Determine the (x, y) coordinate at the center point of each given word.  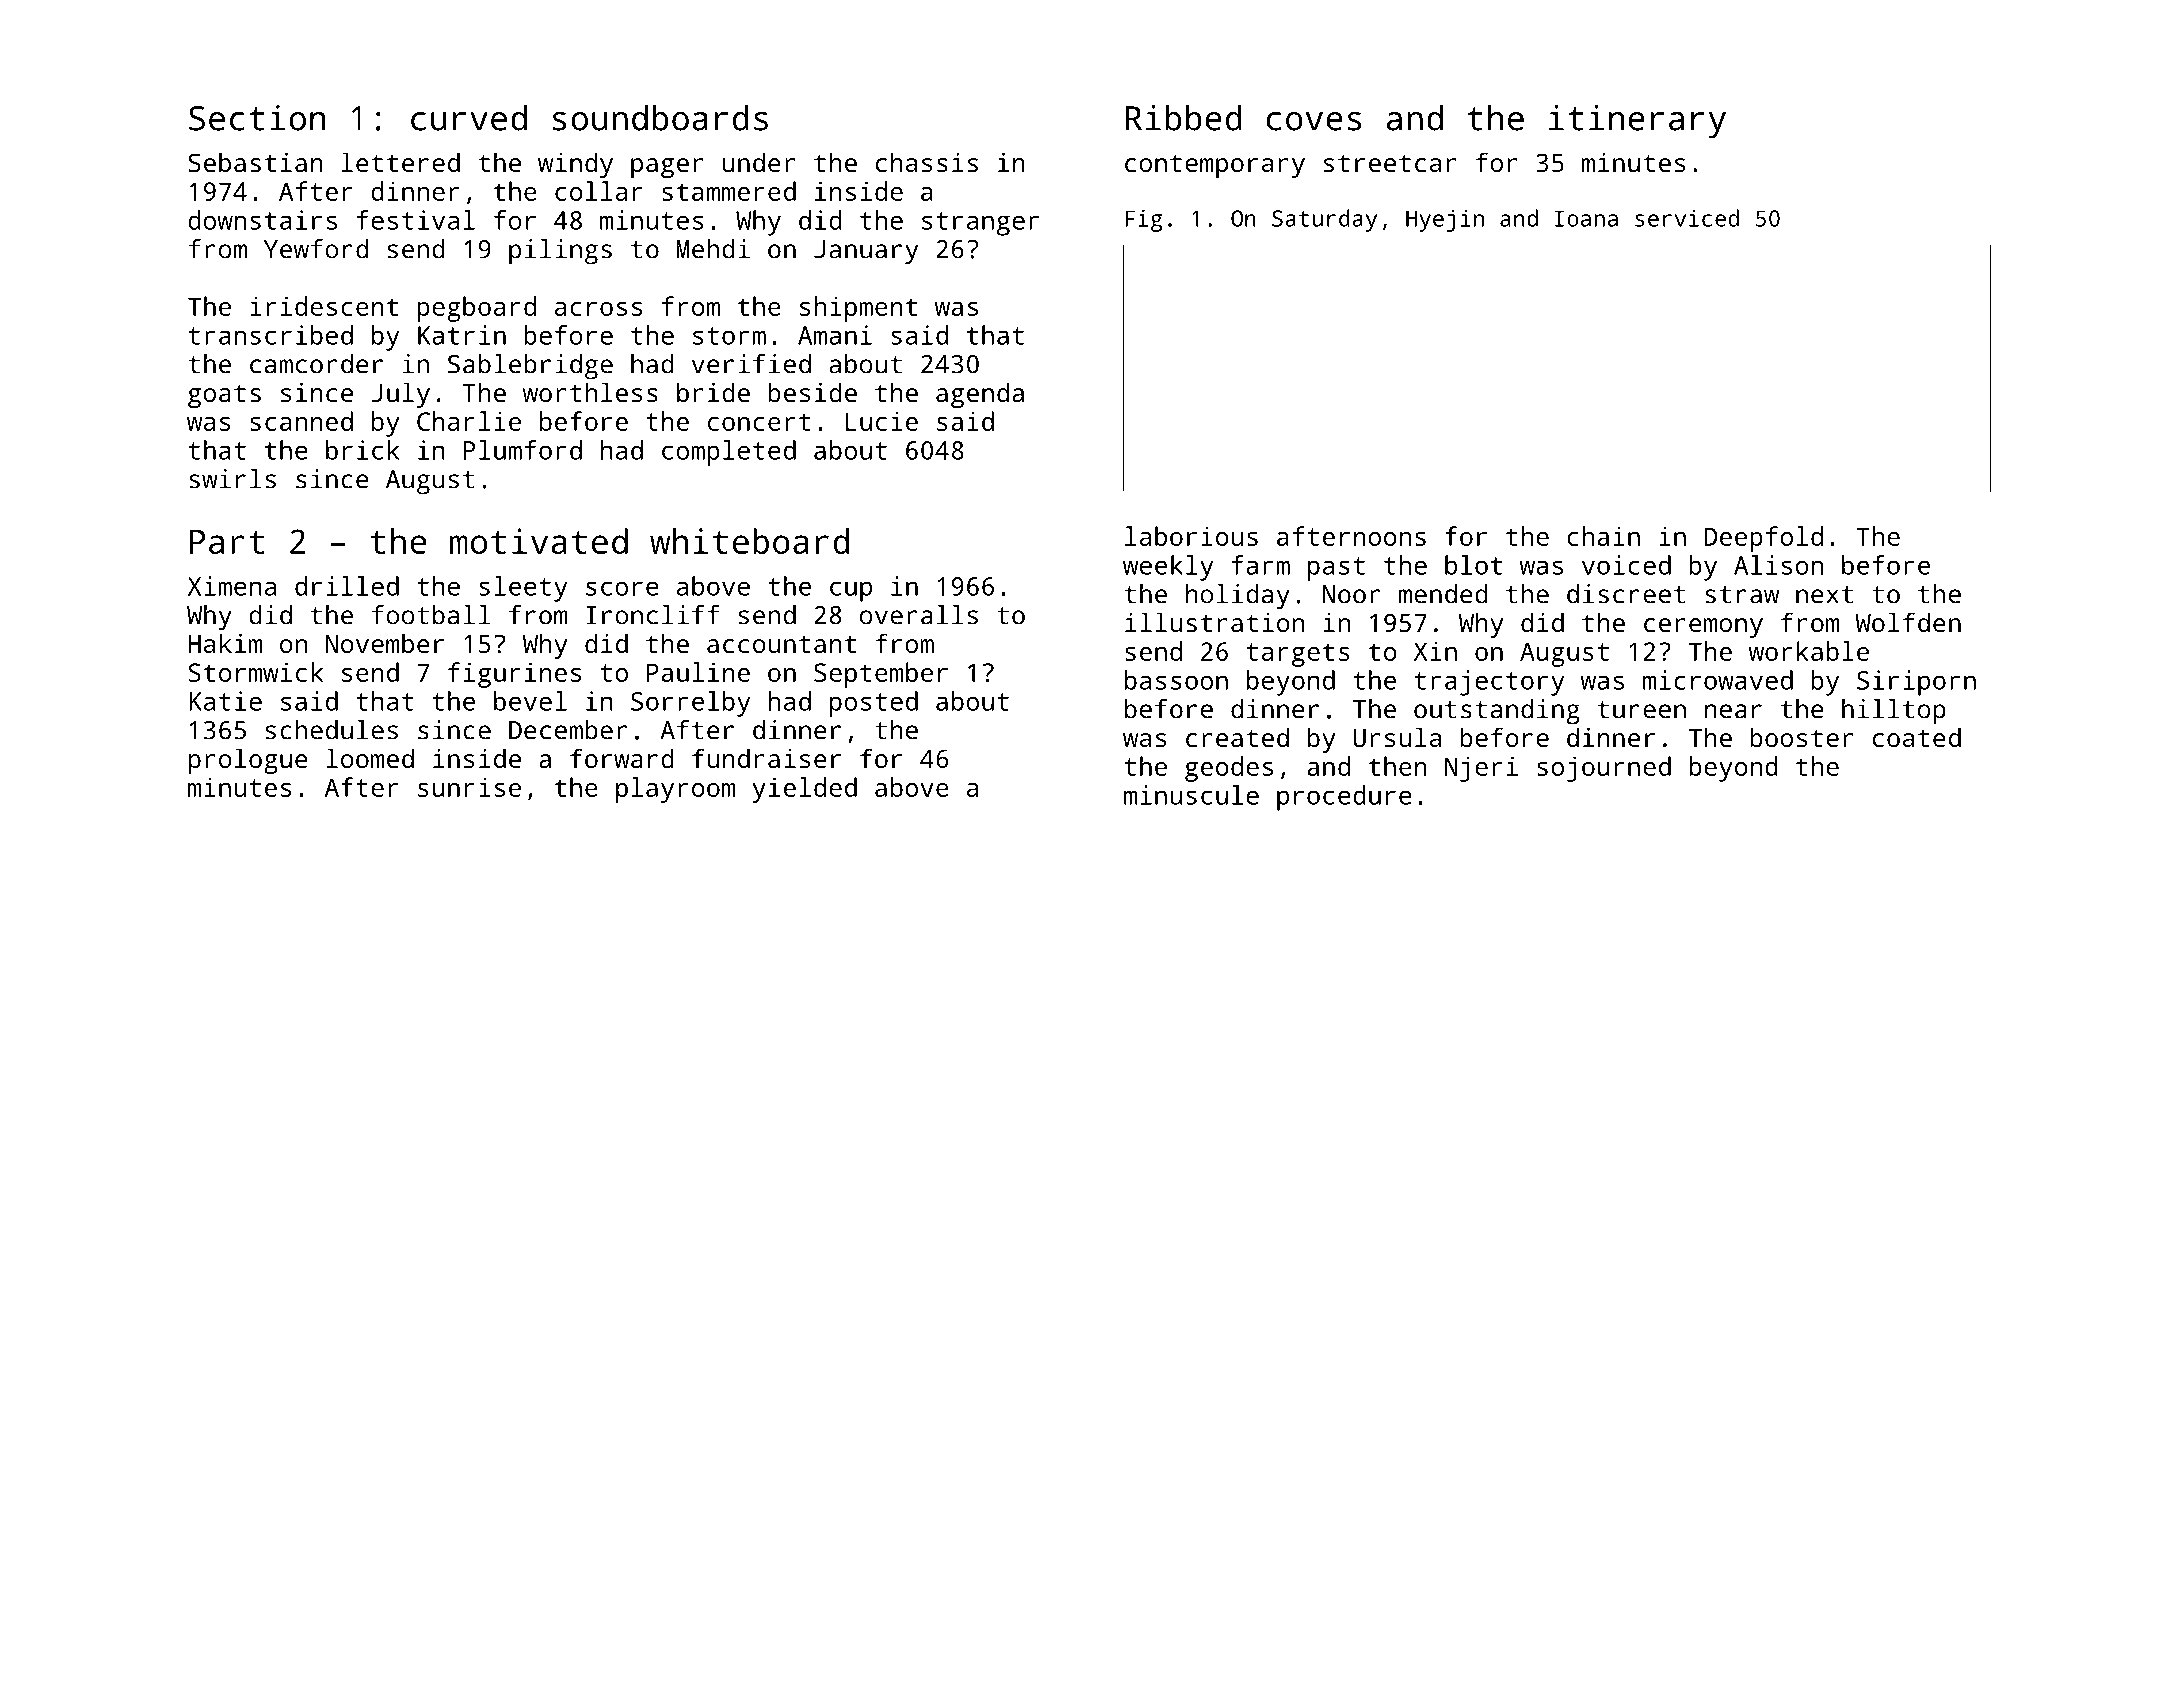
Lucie (882, 421)
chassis (927, 162)
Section (257, 118)
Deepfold (1763, 539)
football (431, 615)
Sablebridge (530, 367)
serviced (1687, 218)
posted (874, 704)
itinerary (1637, 122)
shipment (858, 309)
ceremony (1703, 628)
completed (729, 453)
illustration (1214, 622)
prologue (248, 761)
